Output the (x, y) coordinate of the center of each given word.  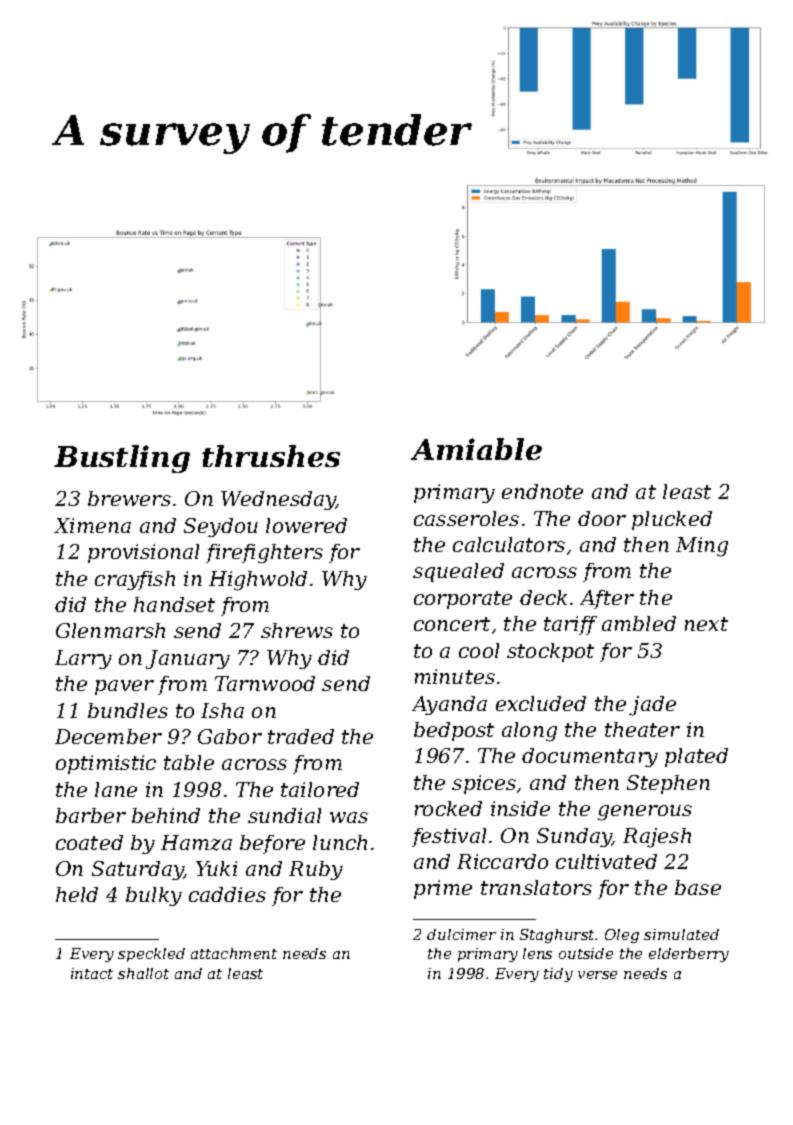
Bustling (122, 459)
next (706, 624)
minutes (455, 676)
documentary (590, 757)
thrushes (271, 456)
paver (124, 687)
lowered (306, 525)
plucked (672, 520)
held (77, 894)
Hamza (196, 843)
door (602, 518)
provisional (143, 553)
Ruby (316, 870)
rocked (448, 808)
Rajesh (657, 838)
